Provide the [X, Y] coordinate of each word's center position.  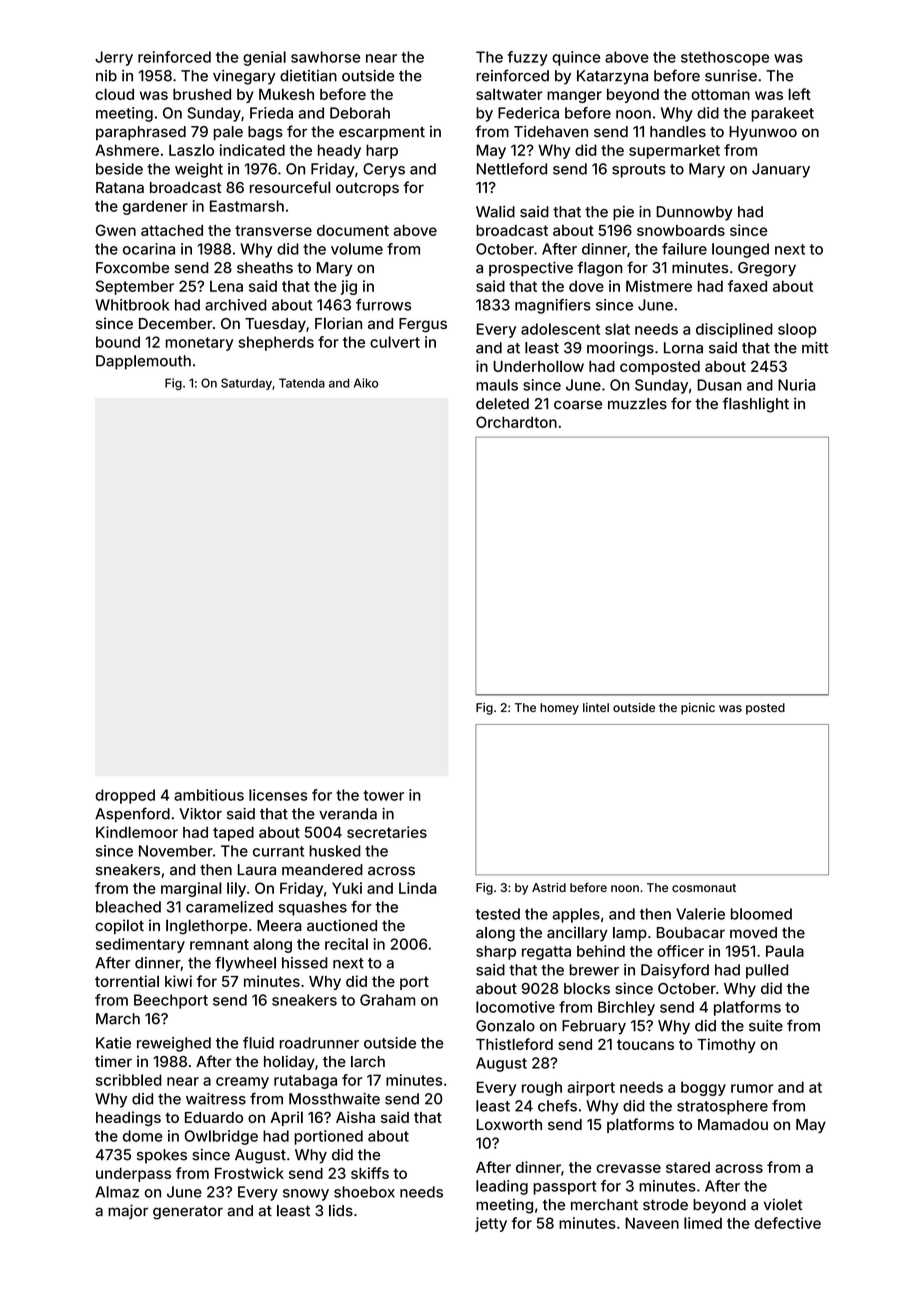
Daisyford [675, 971]
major [128, 1211]
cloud [114, 94]
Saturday [246, 384]
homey [559, 709]
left [799, 94]
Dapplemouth [143, 362]
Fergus [423, 325]
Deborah [360, 113]
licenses [278, 795]
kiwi [178, 981]
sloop [797, 330]
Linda [418, 888]
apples [576, 915]
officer [680, 951]
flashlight [756, 405]
